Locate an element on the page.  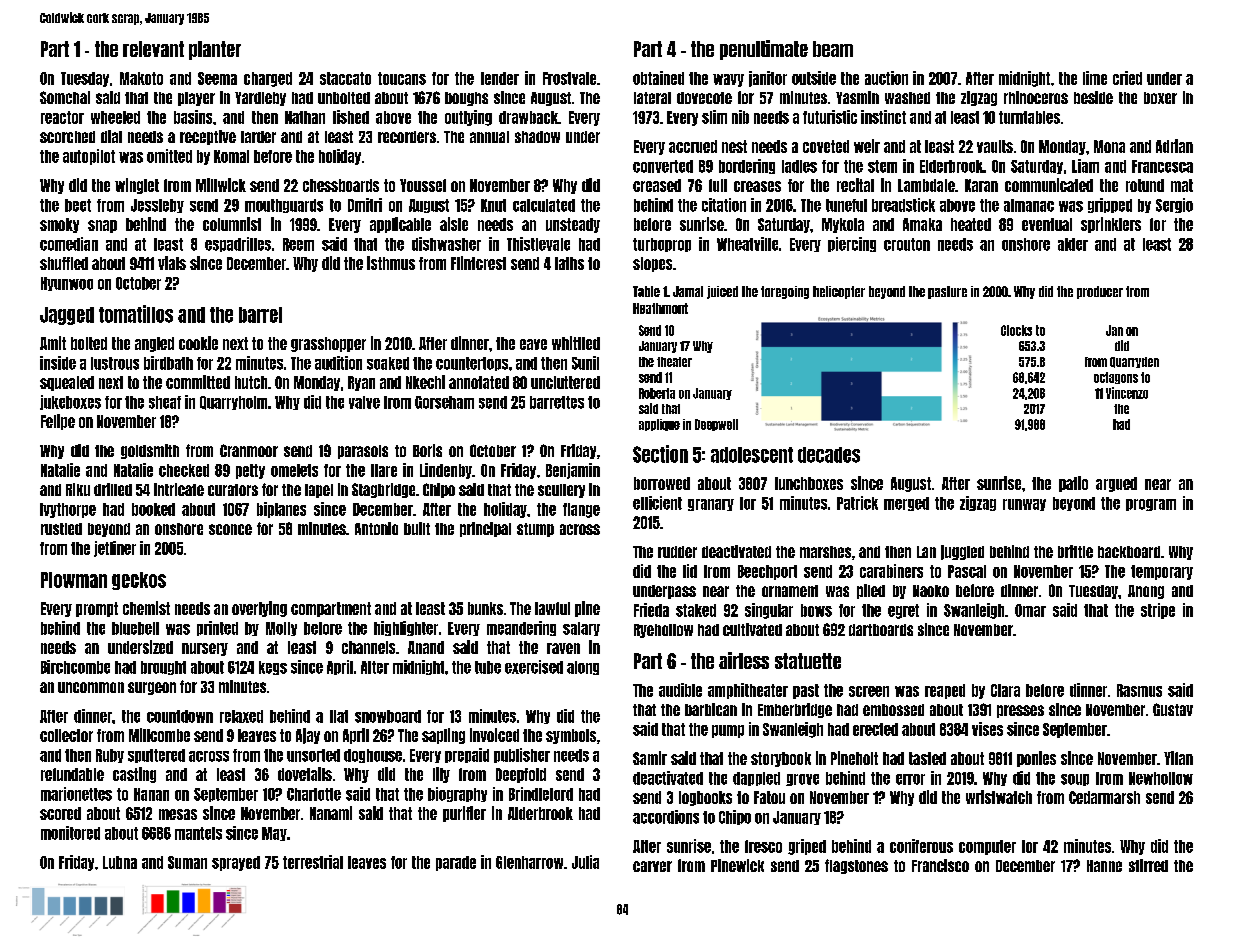
rhinoceros is located at coordinates (1036, 97).
